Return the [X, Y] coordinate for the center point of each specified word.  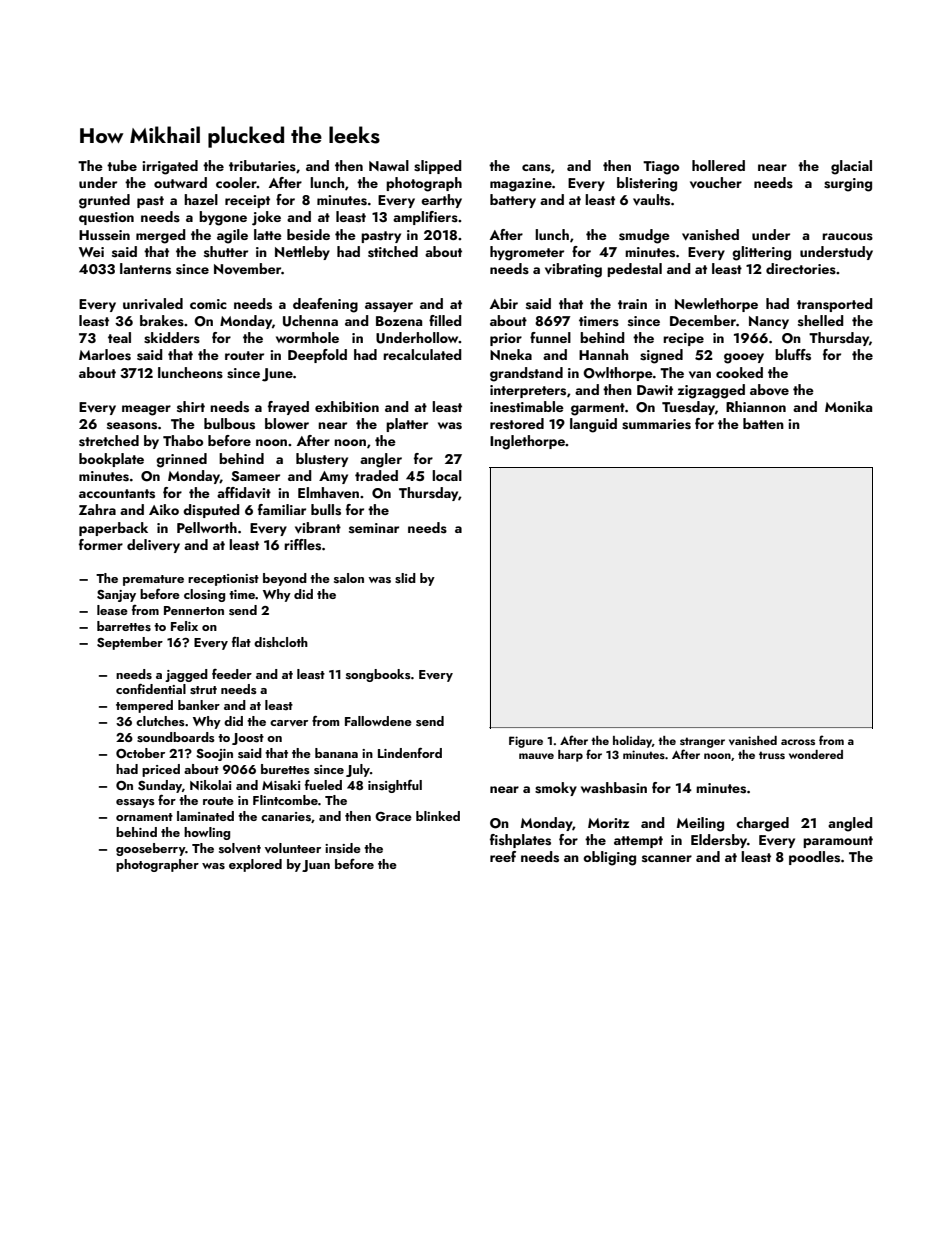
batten [763, 423]
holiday [632, 742]
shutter [226, 252]
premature [153, 580]
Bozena [399, 321]
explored [255, 865]
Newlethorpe [716, 305]
